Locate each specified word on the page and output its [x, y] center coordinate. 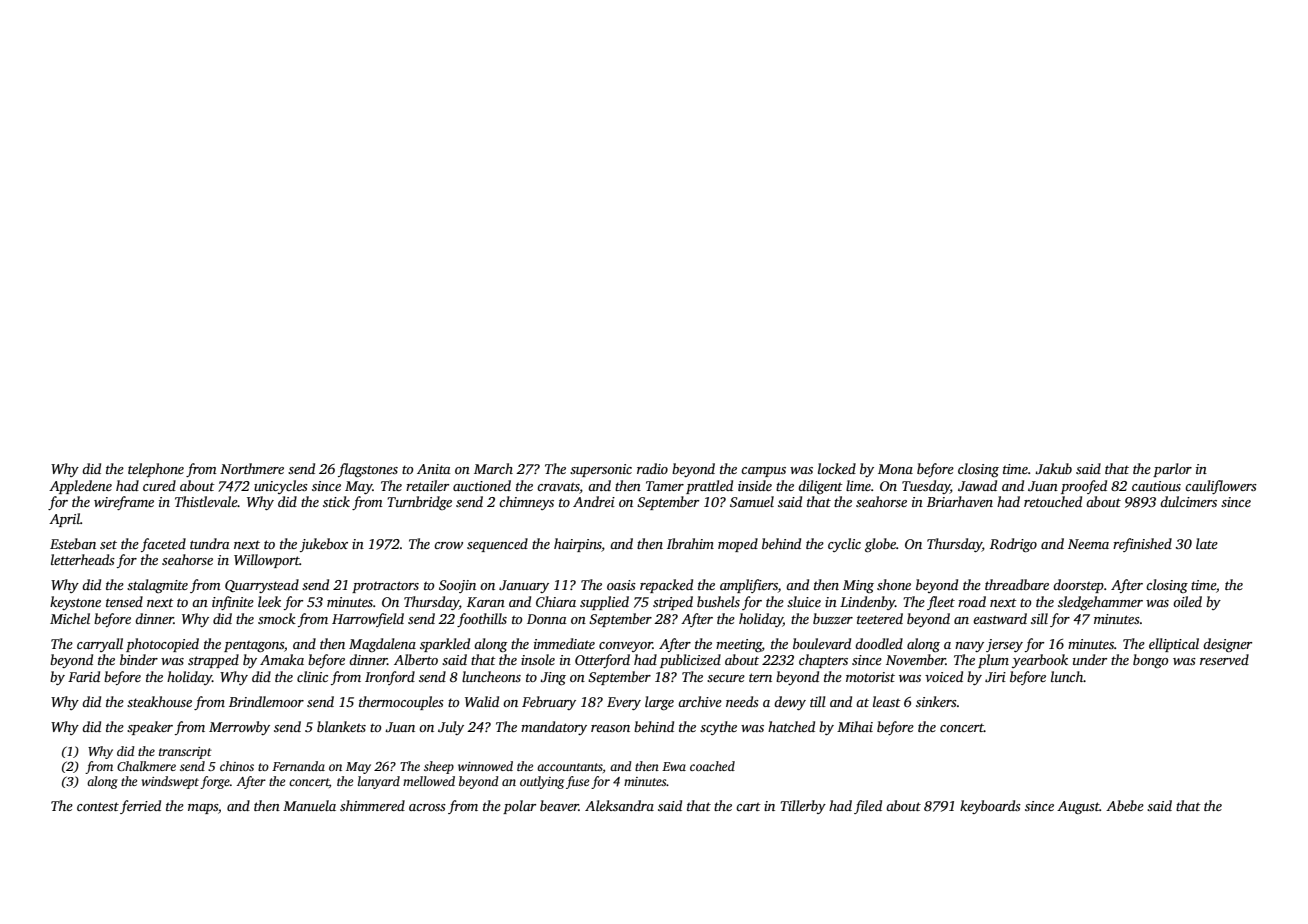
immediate [564, 643]
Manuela [309, 805]
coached [712, 766]
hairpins [578, 545]
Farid [84, 676]
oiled [1187, 601]
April [64, 520]
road [972, 601]
